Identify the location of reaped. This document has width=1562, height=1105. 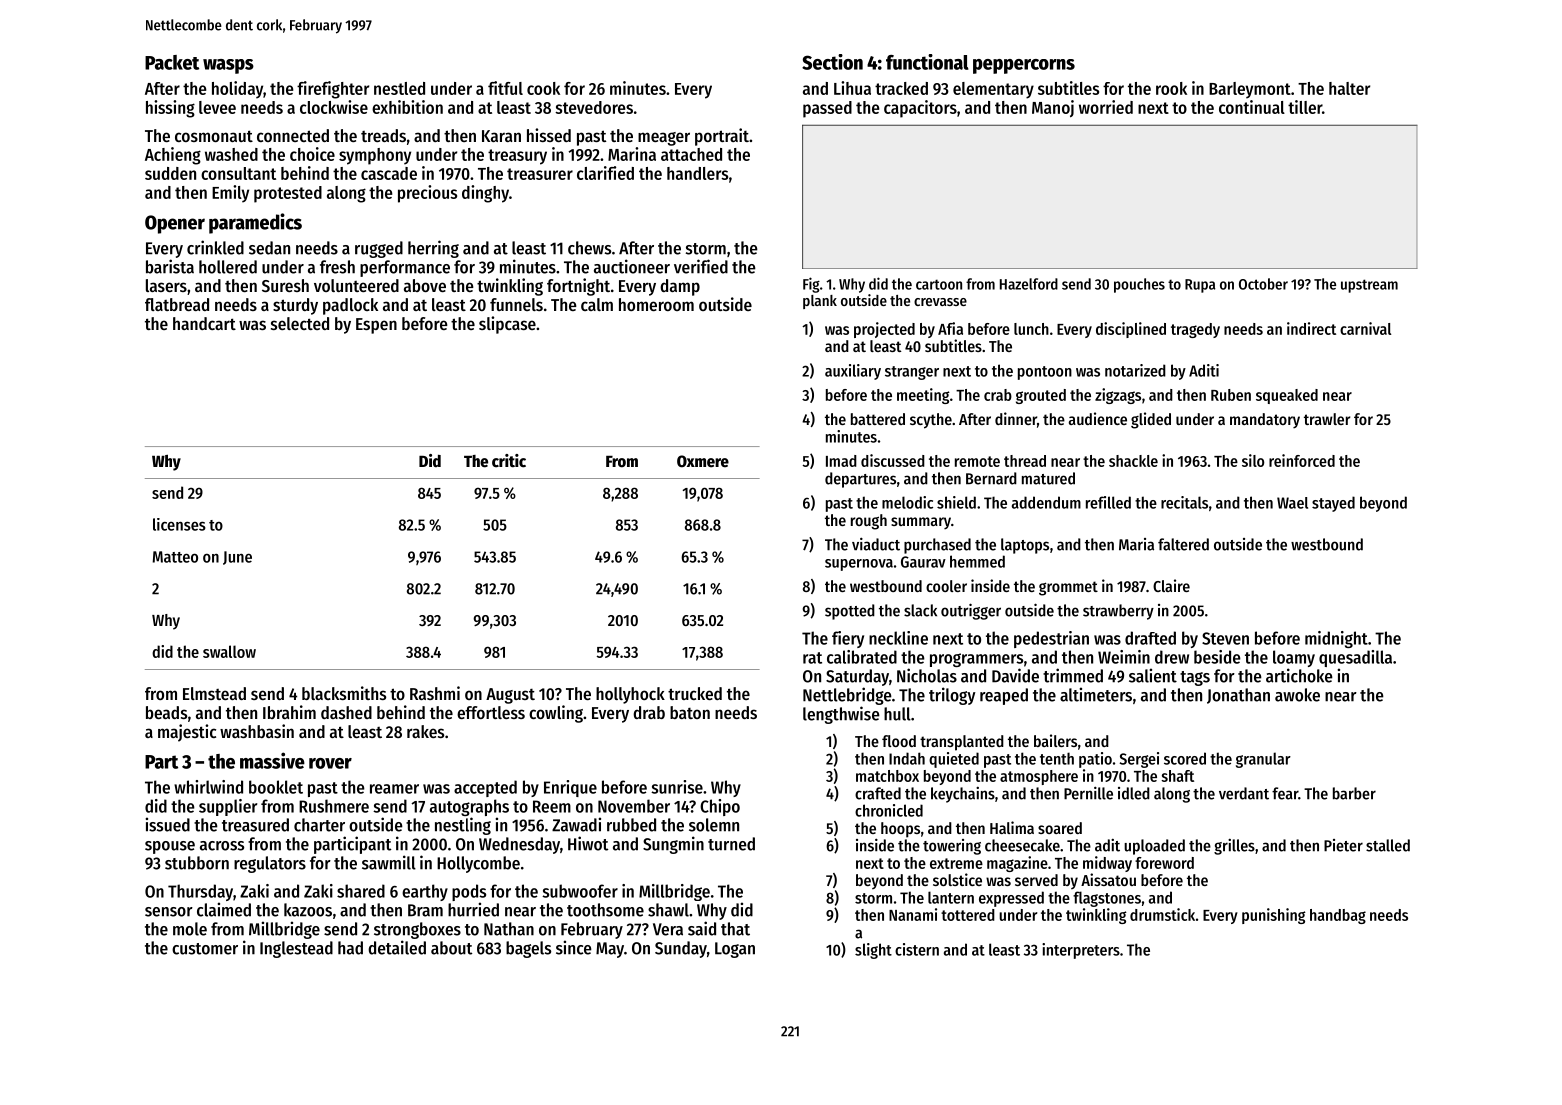
(1004, 696).
